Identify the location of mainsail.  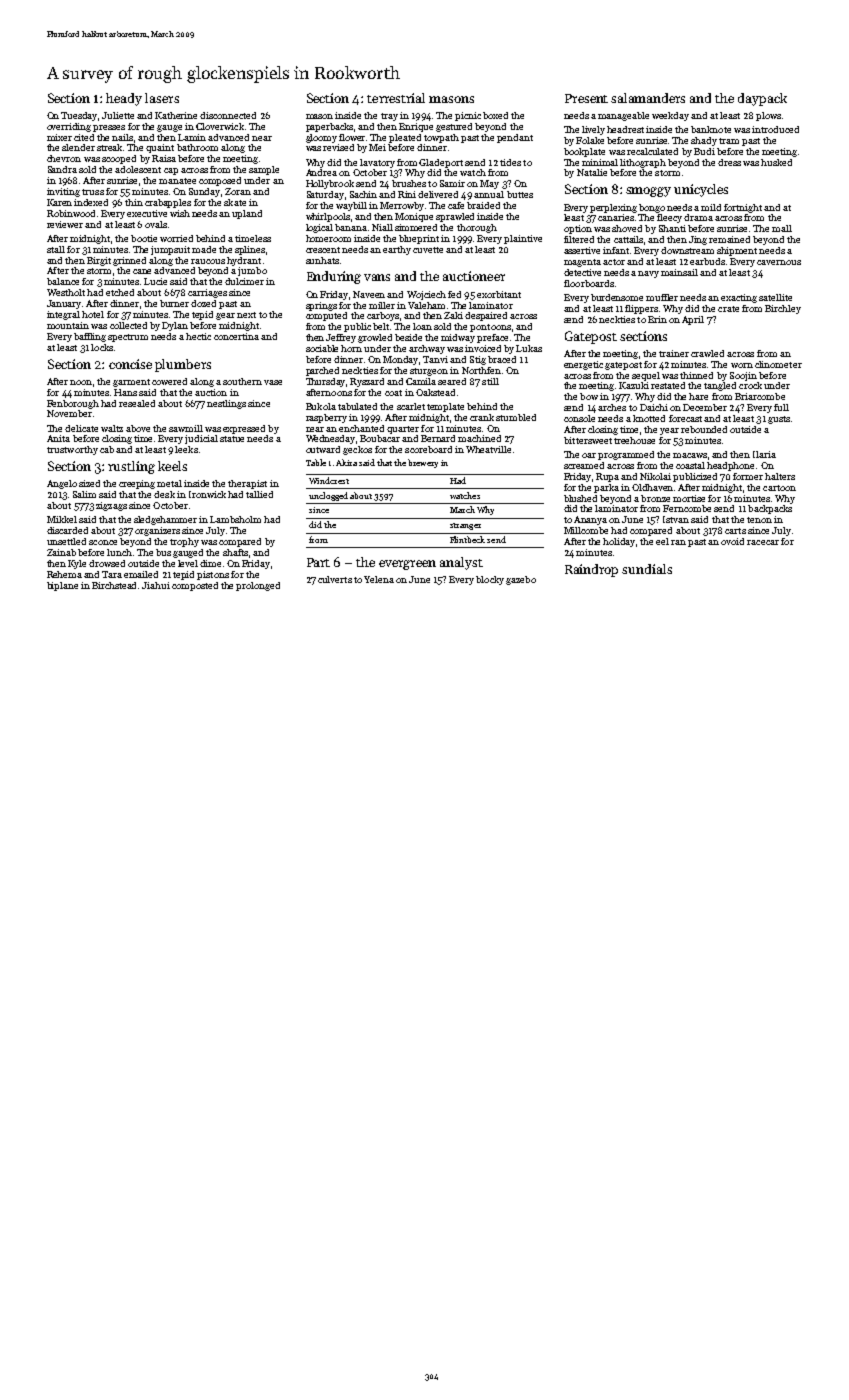
(679, 272).
